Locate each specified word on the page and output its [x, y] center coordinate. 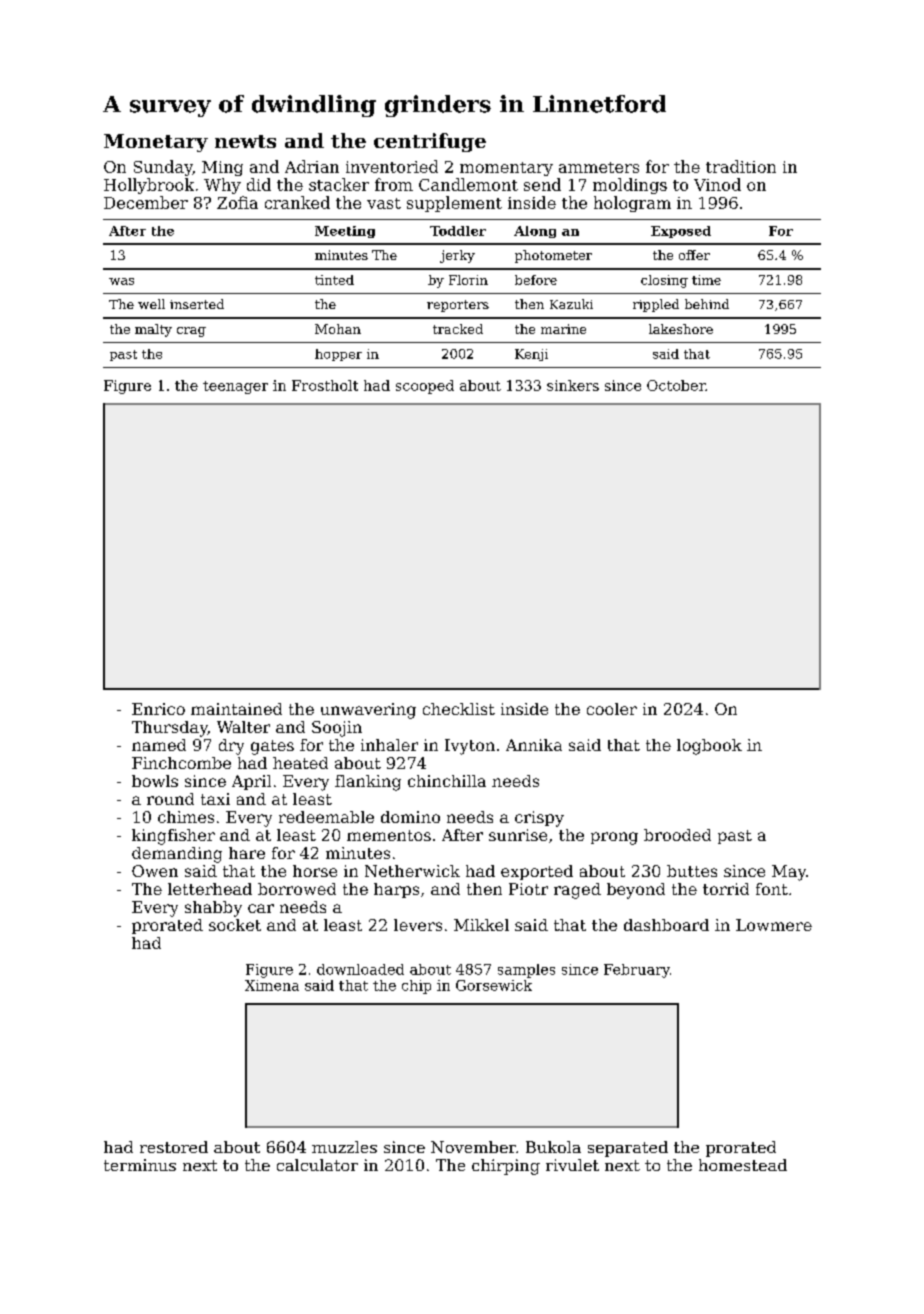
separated [628, 1149]
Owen [155, 871]
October [676, 385]
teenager [235, 387]
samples [526, 971]
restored [174, 1147]
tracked [458, 329]
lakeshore [681, 329]
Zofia [237, 202]
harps [396, 890]
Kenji [531, 355]
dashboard [666, 925]
